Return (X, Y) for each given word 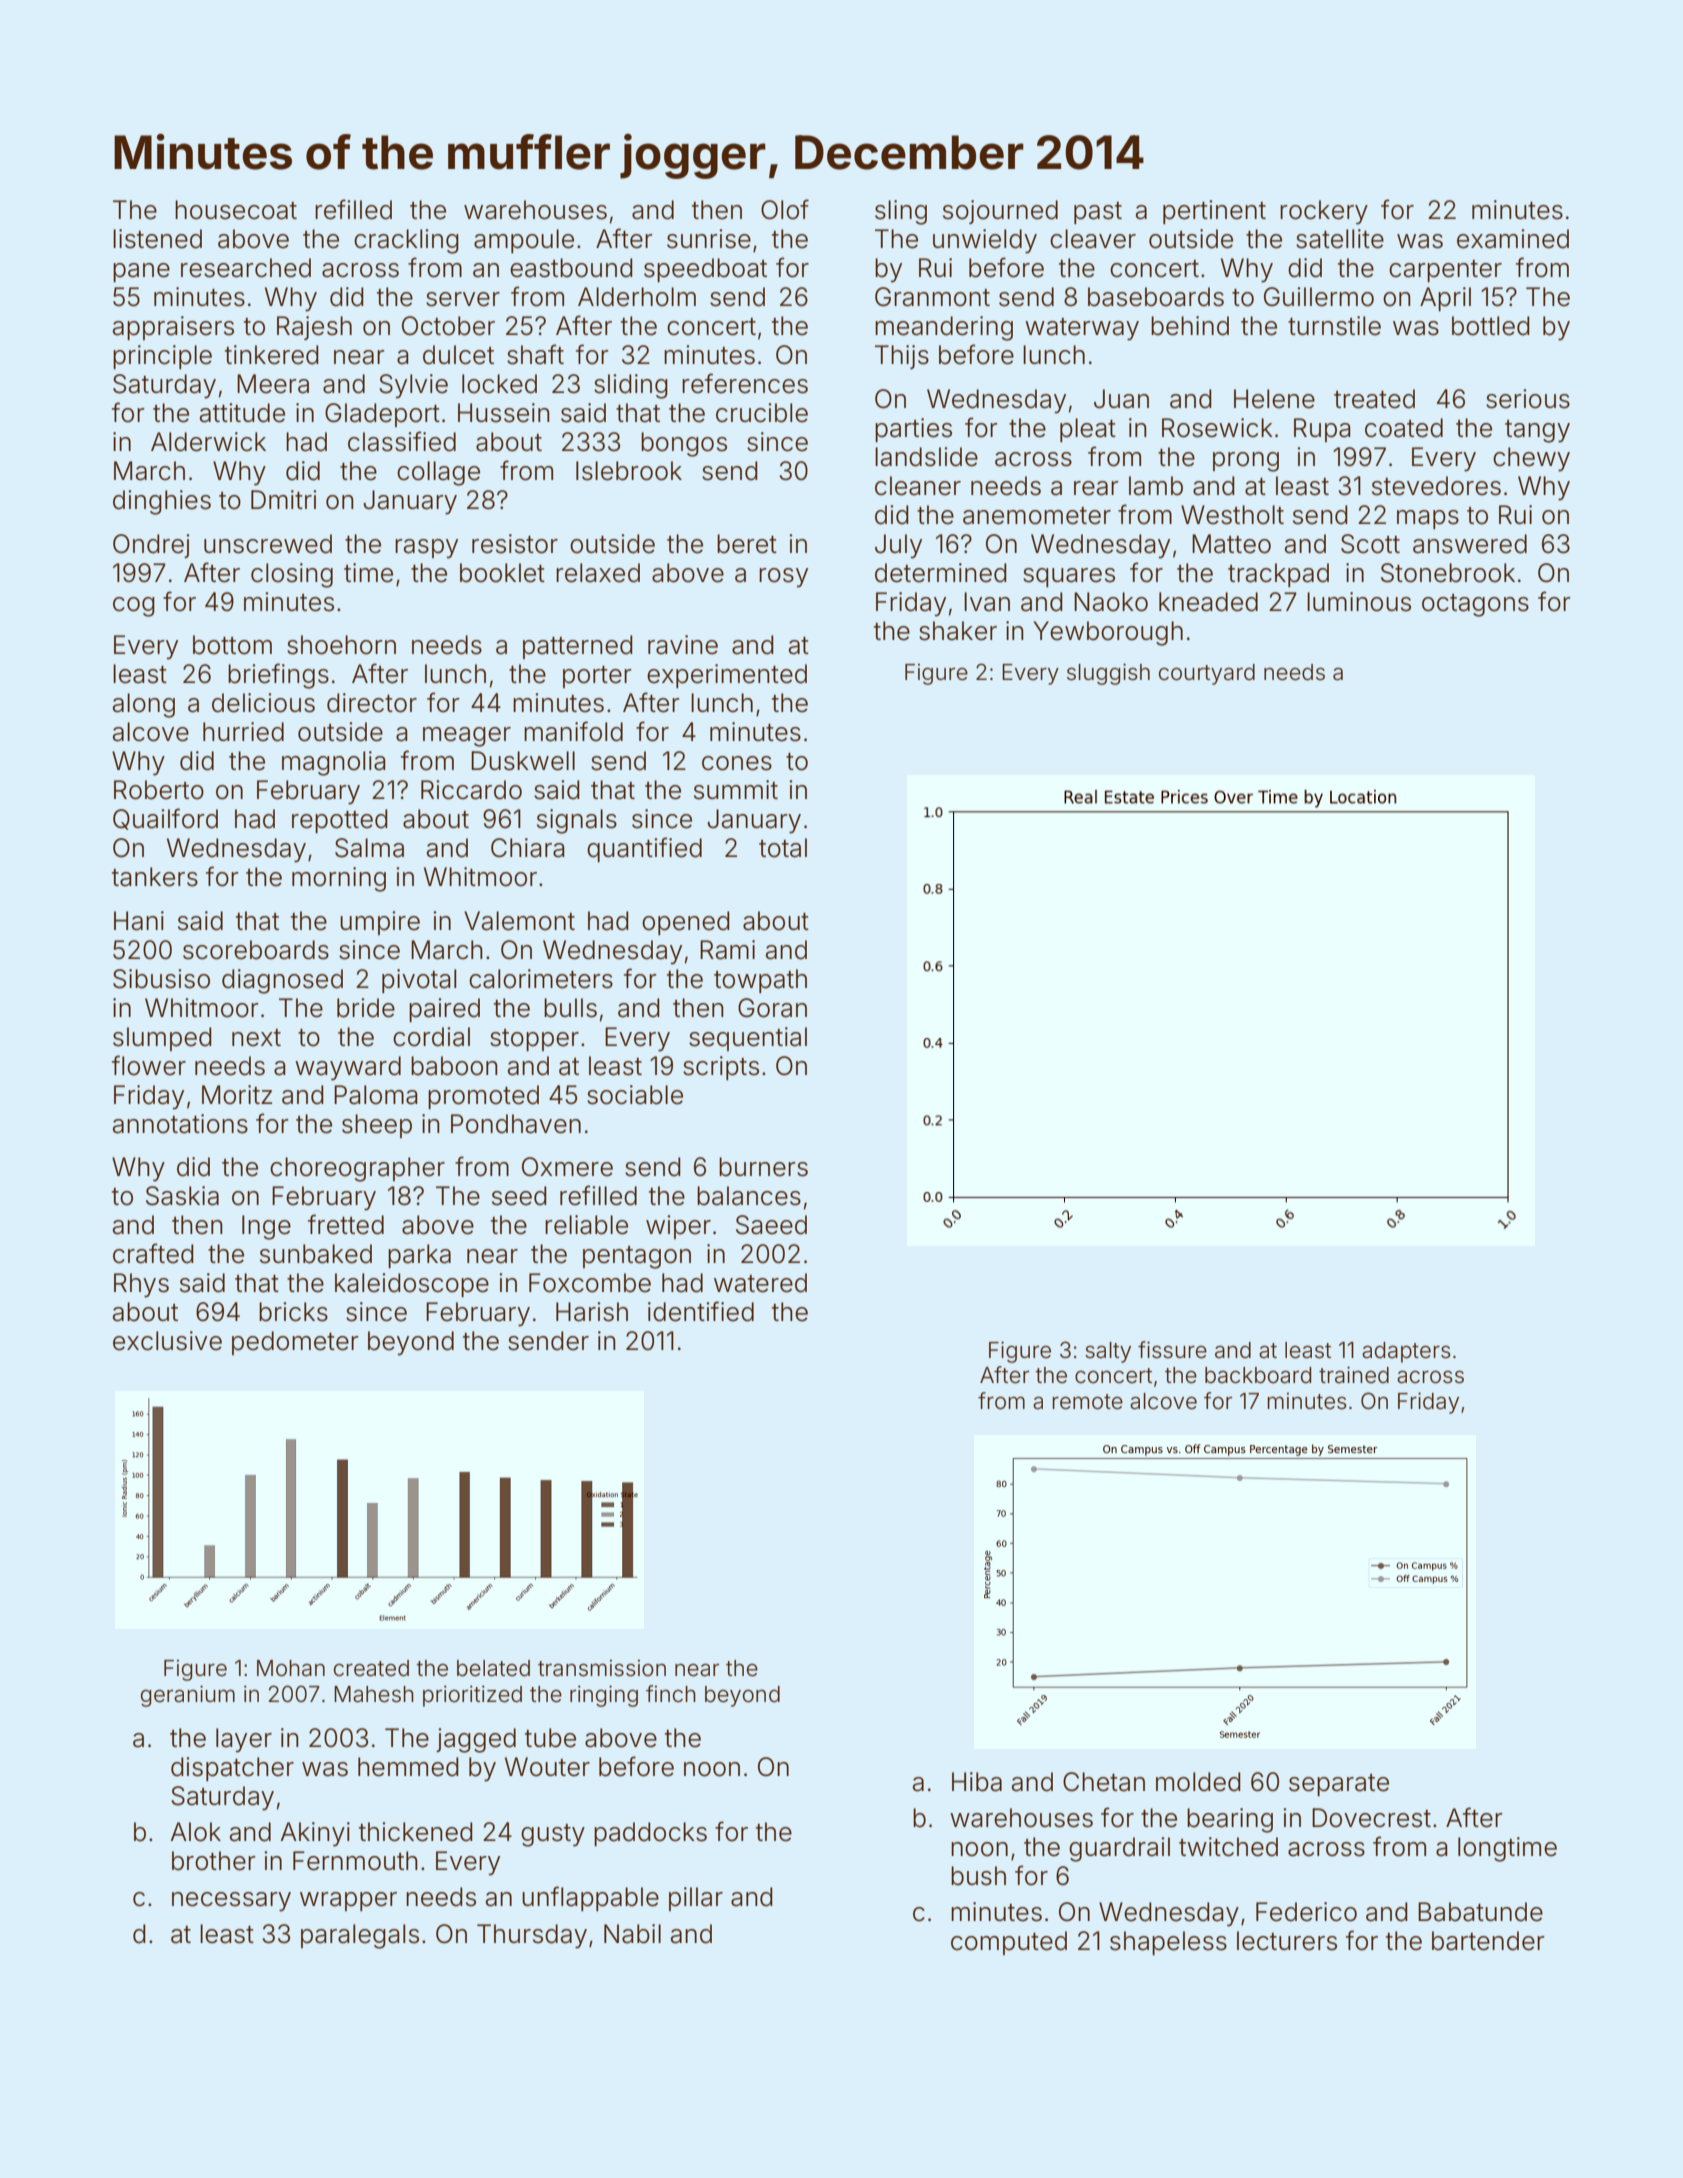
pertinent (1214, 212)
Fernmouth (355, 1861)
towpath (760, 981)
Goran (772, 1008)
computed (1009, 1943)
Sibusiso (161, 979)
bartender (1488, 1941)
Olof (785, 209)
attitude (242, 413)
